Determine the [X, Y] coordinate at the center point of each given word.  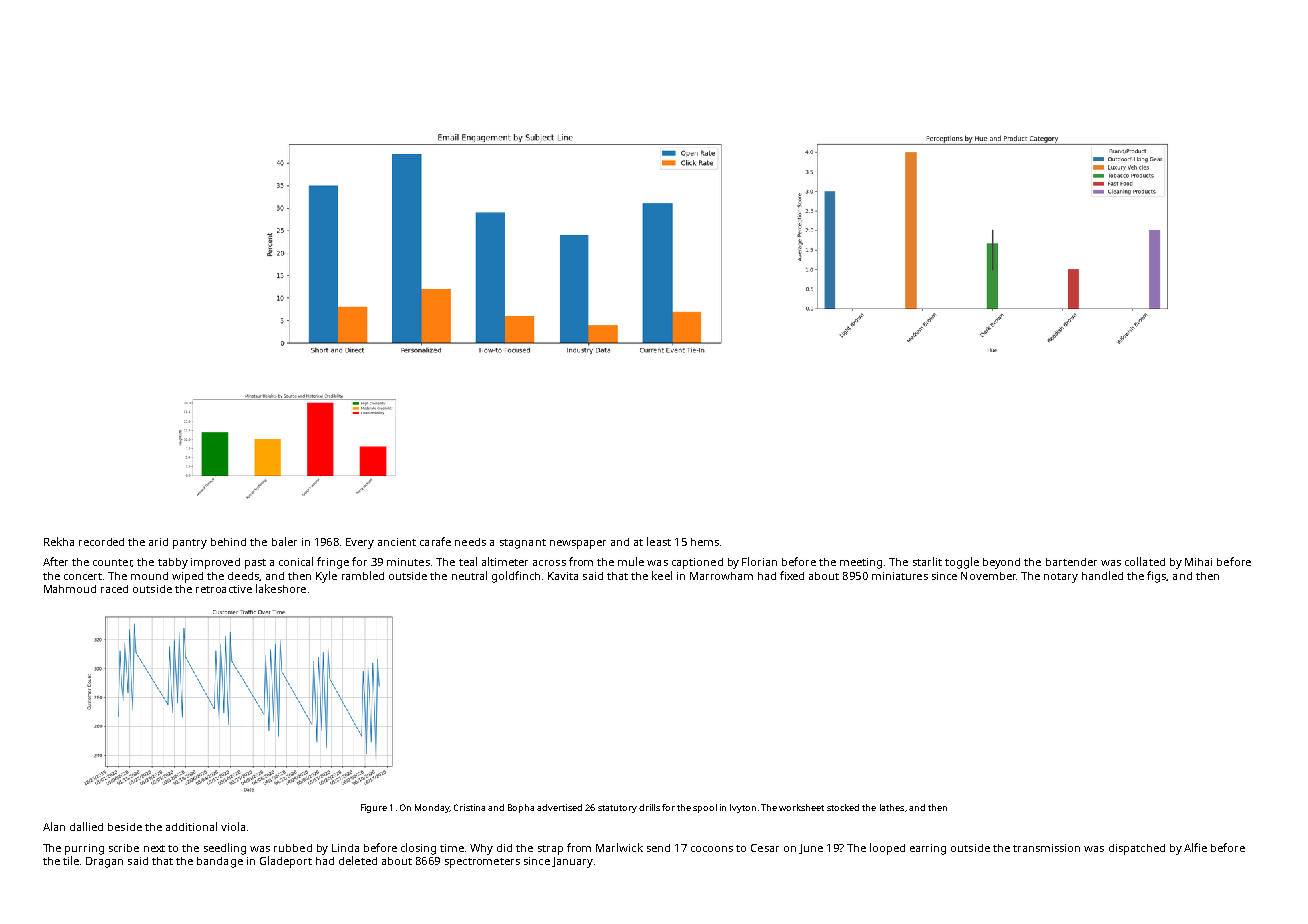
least [659, 541]
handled [1102, 575]
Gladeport [286, 862]
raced [114, 589]
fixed [792, 575]
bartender [1071, 562]
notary [1061, 578]
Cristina [469, 807]
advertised [559, 807]
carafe [435, 541]
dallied [86, 826]
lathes [892, 807]
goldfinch [516, 577]
